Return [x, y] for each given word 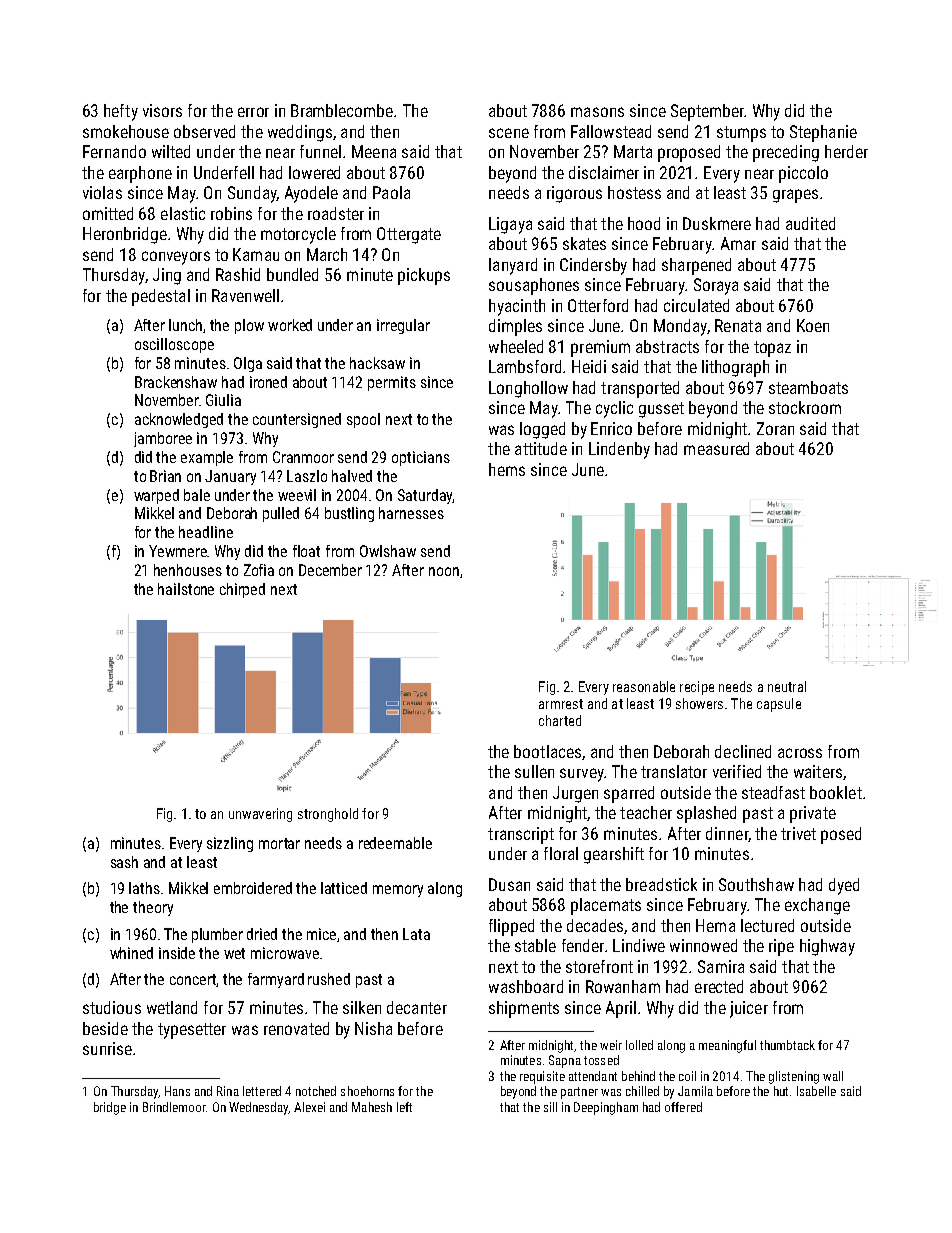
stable [535, 945]
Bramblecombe [342, 110]
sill [550, 1107]
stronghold [328, 815]
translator [674, 771]
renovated [296, 1028]
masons [597, 112]
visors [162, 110]
